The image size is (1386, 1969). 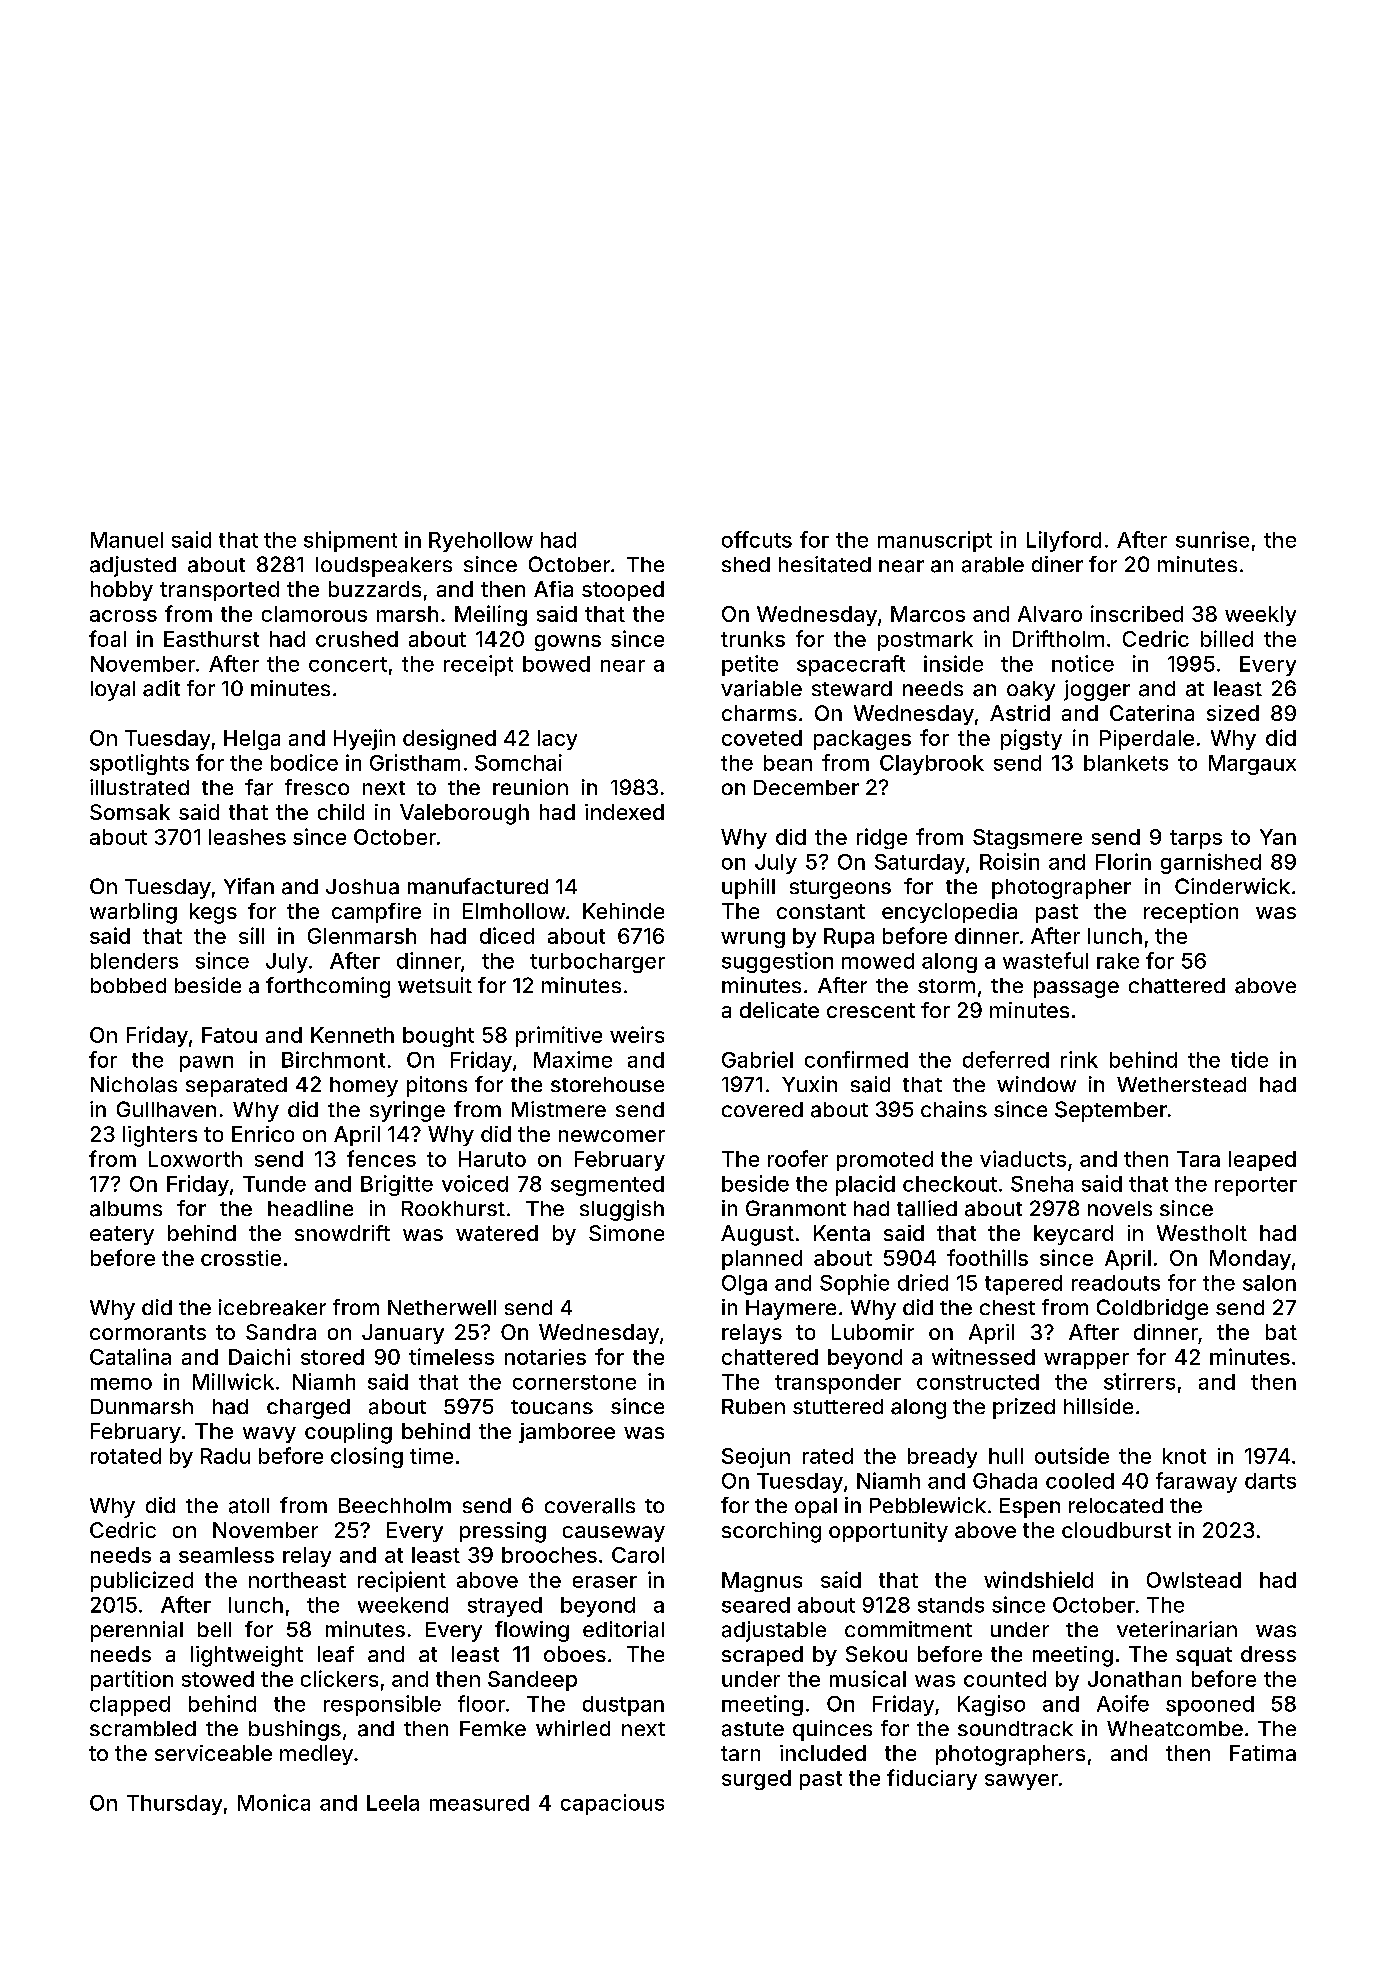 I want to click on Ryehollow, so click(x=481, y=542).
